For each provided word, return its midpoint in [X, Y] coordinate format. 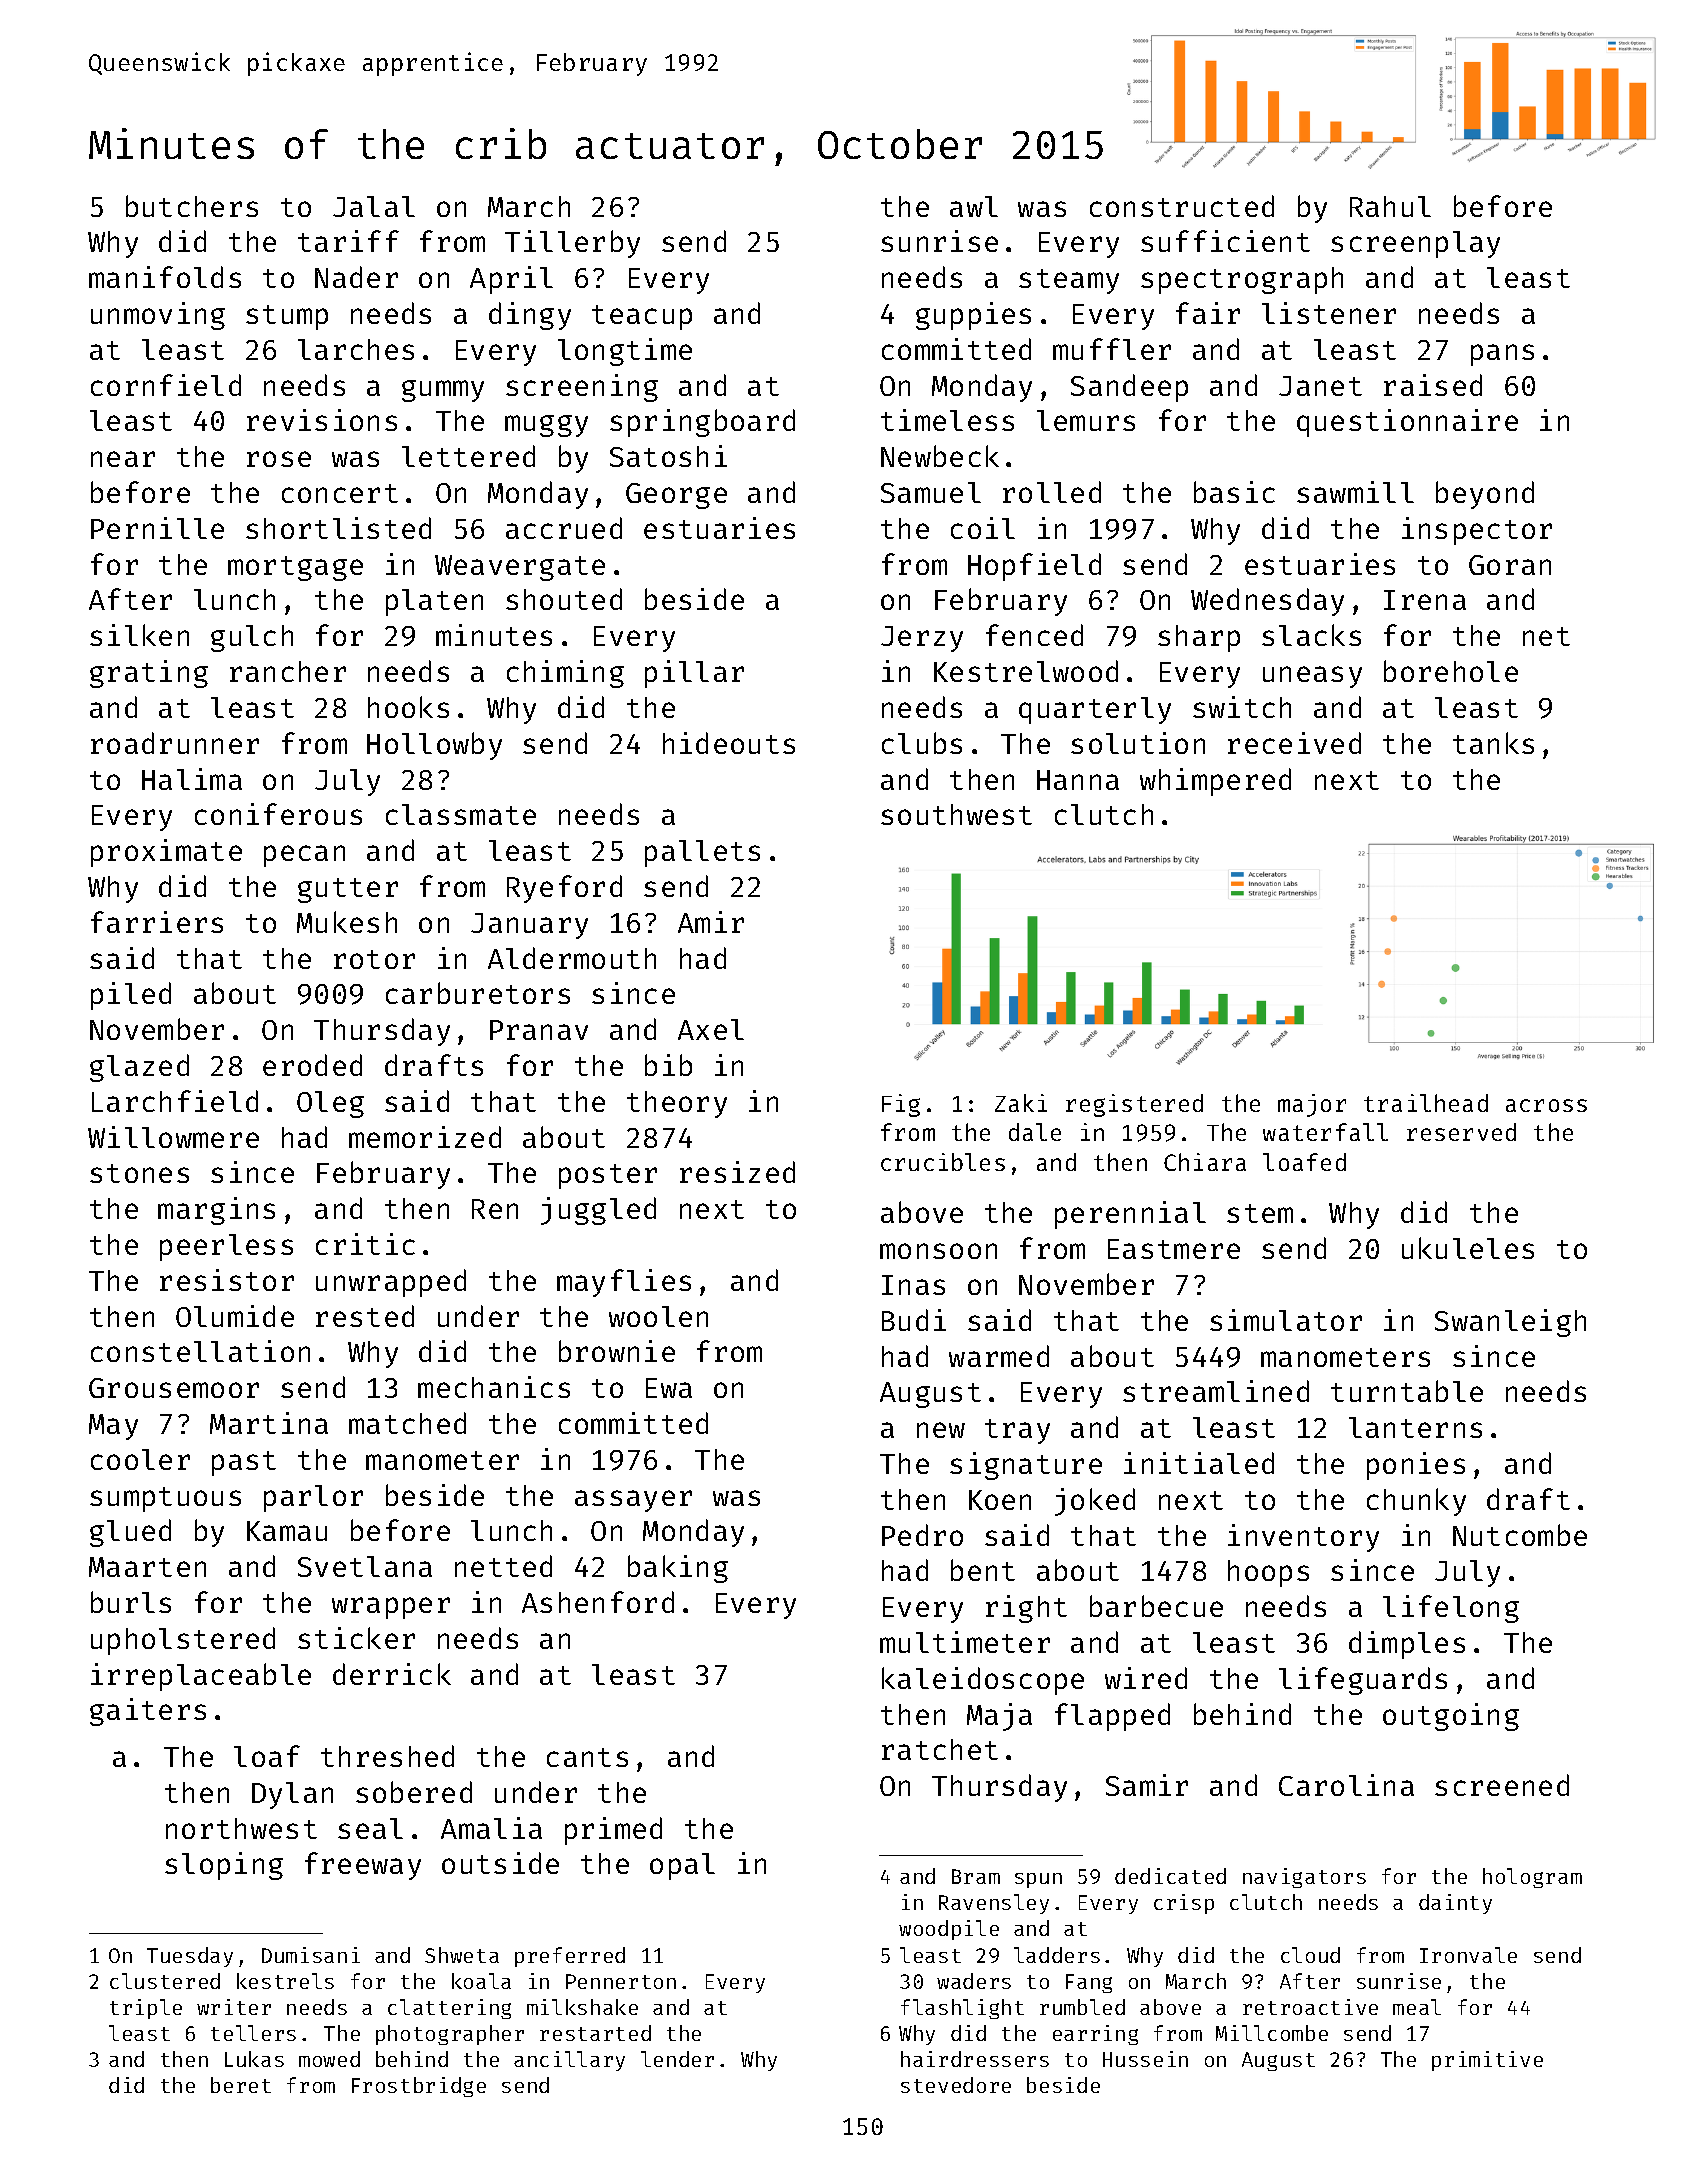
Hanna [1078, 780]
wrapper [391, 1608]
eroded [312, 1065]
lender [677, 2059]
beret [241, 2085]
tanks [1493, 743]
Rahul [1390, 206]
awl [974, 206]
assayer [633, 1501]
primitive [1487, 2061]
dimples [1407, 1645]
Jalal [374, 206]
